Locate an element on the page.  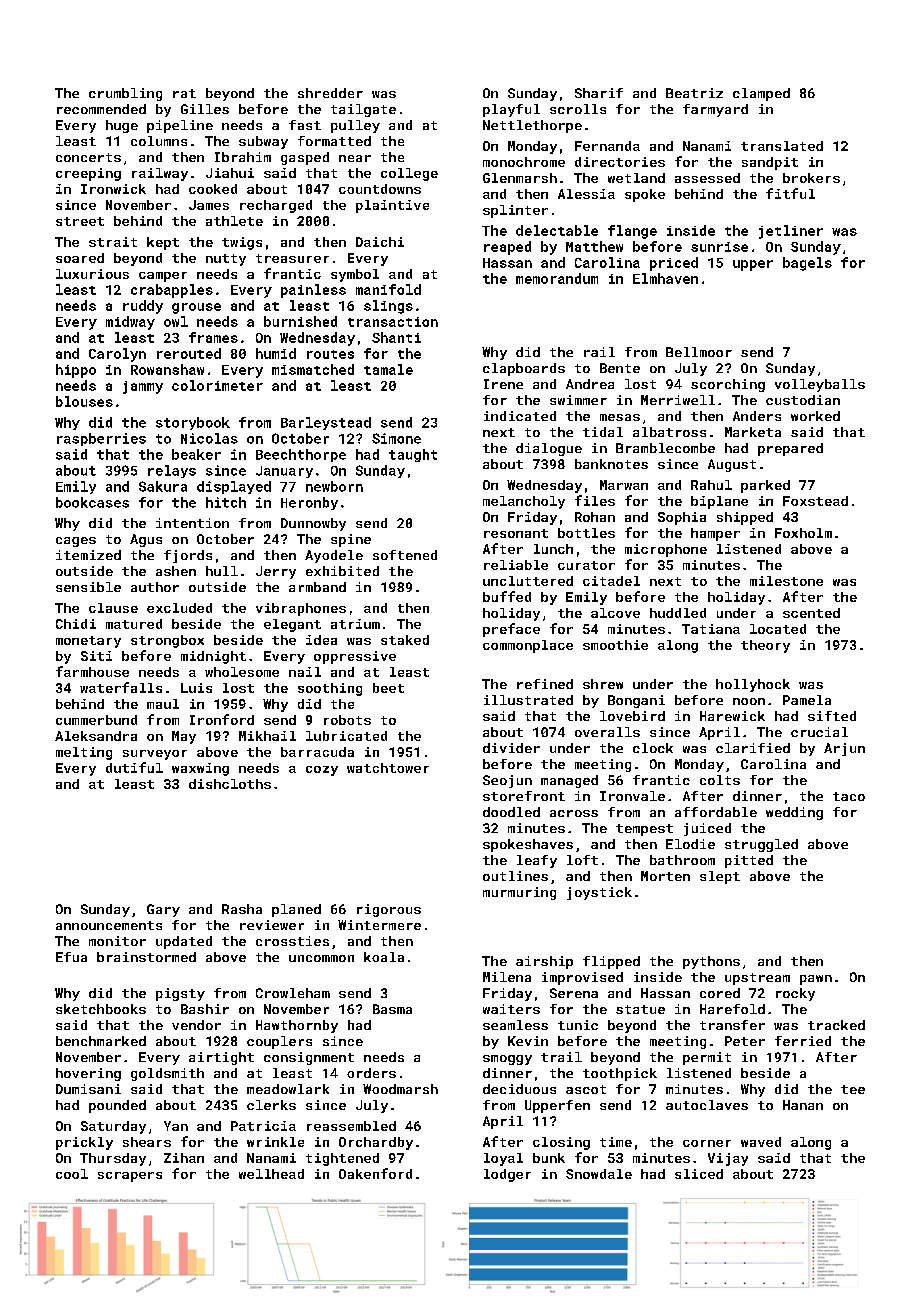
cool is located at coordinates (72, 1174).
